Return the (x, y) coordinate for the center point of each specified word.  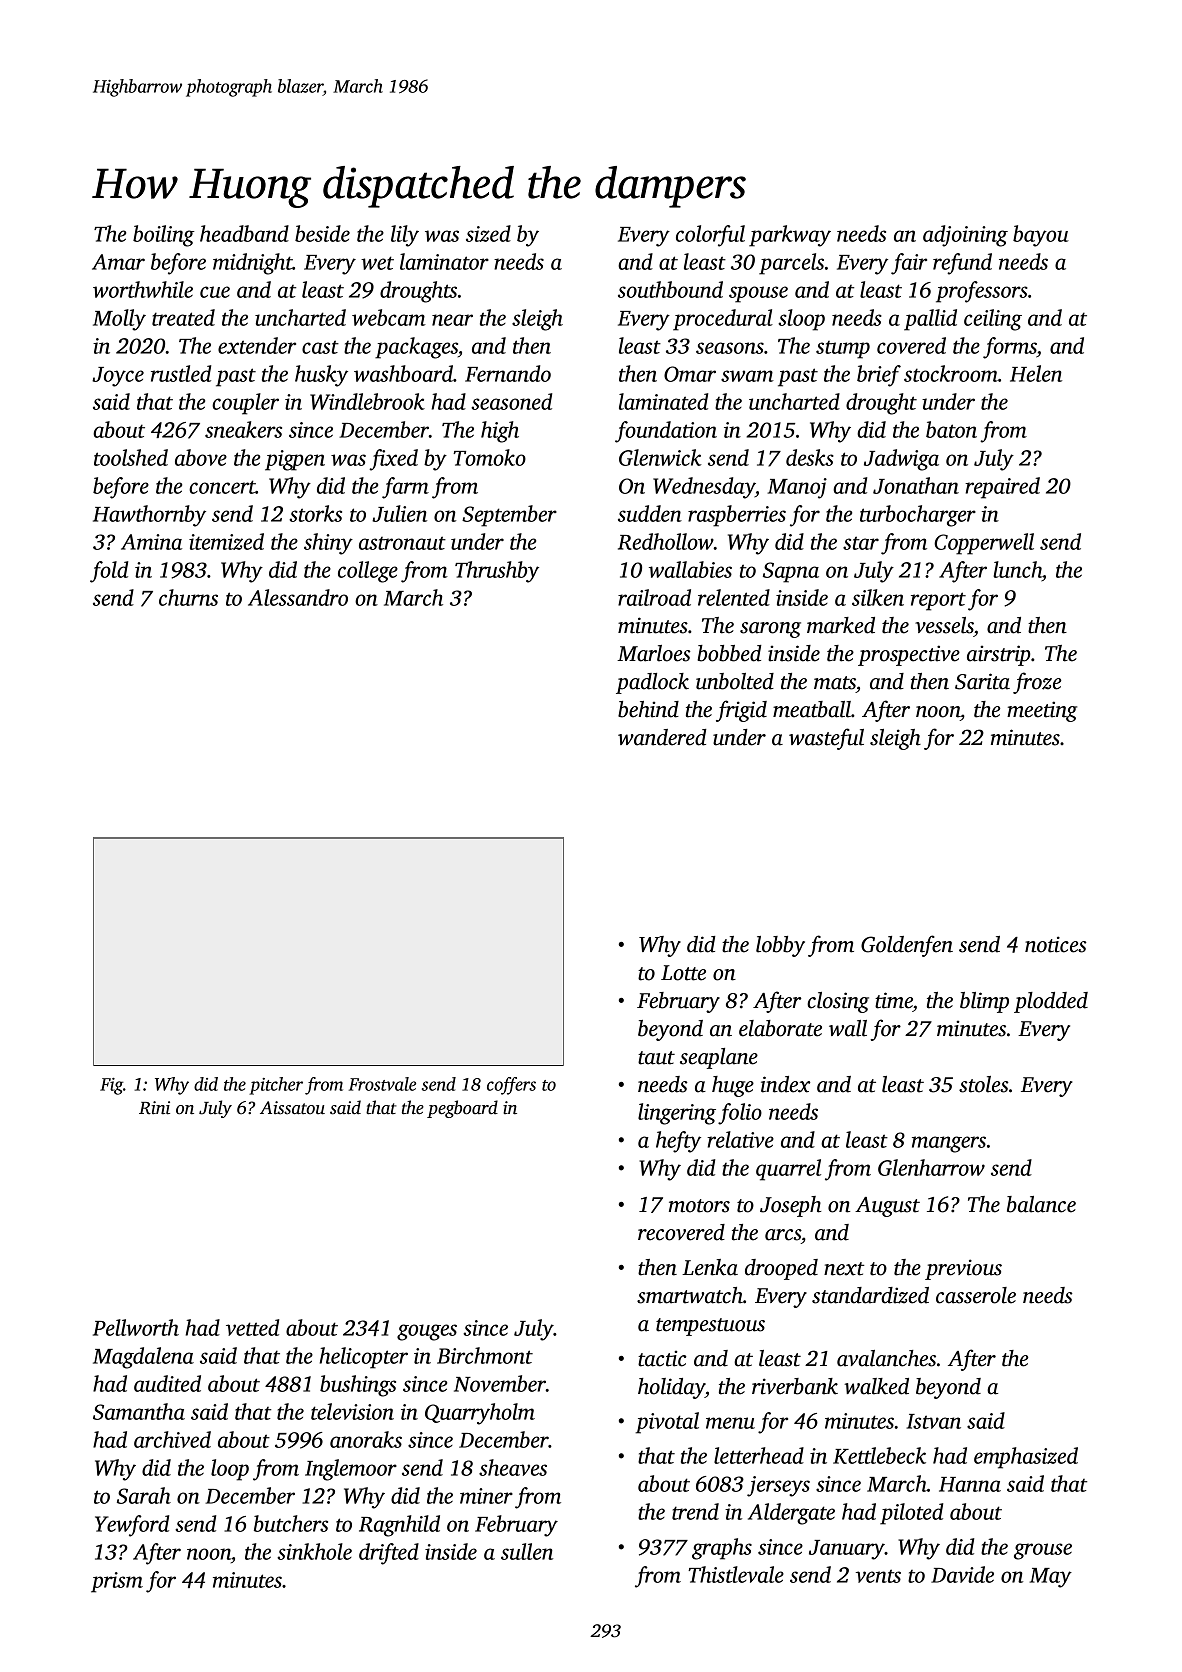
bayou (1041, 236)
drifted (389, 1554)
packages (416, 348)
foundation (666, 432)
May (1051, 1578)
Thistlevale (736, 1574)
